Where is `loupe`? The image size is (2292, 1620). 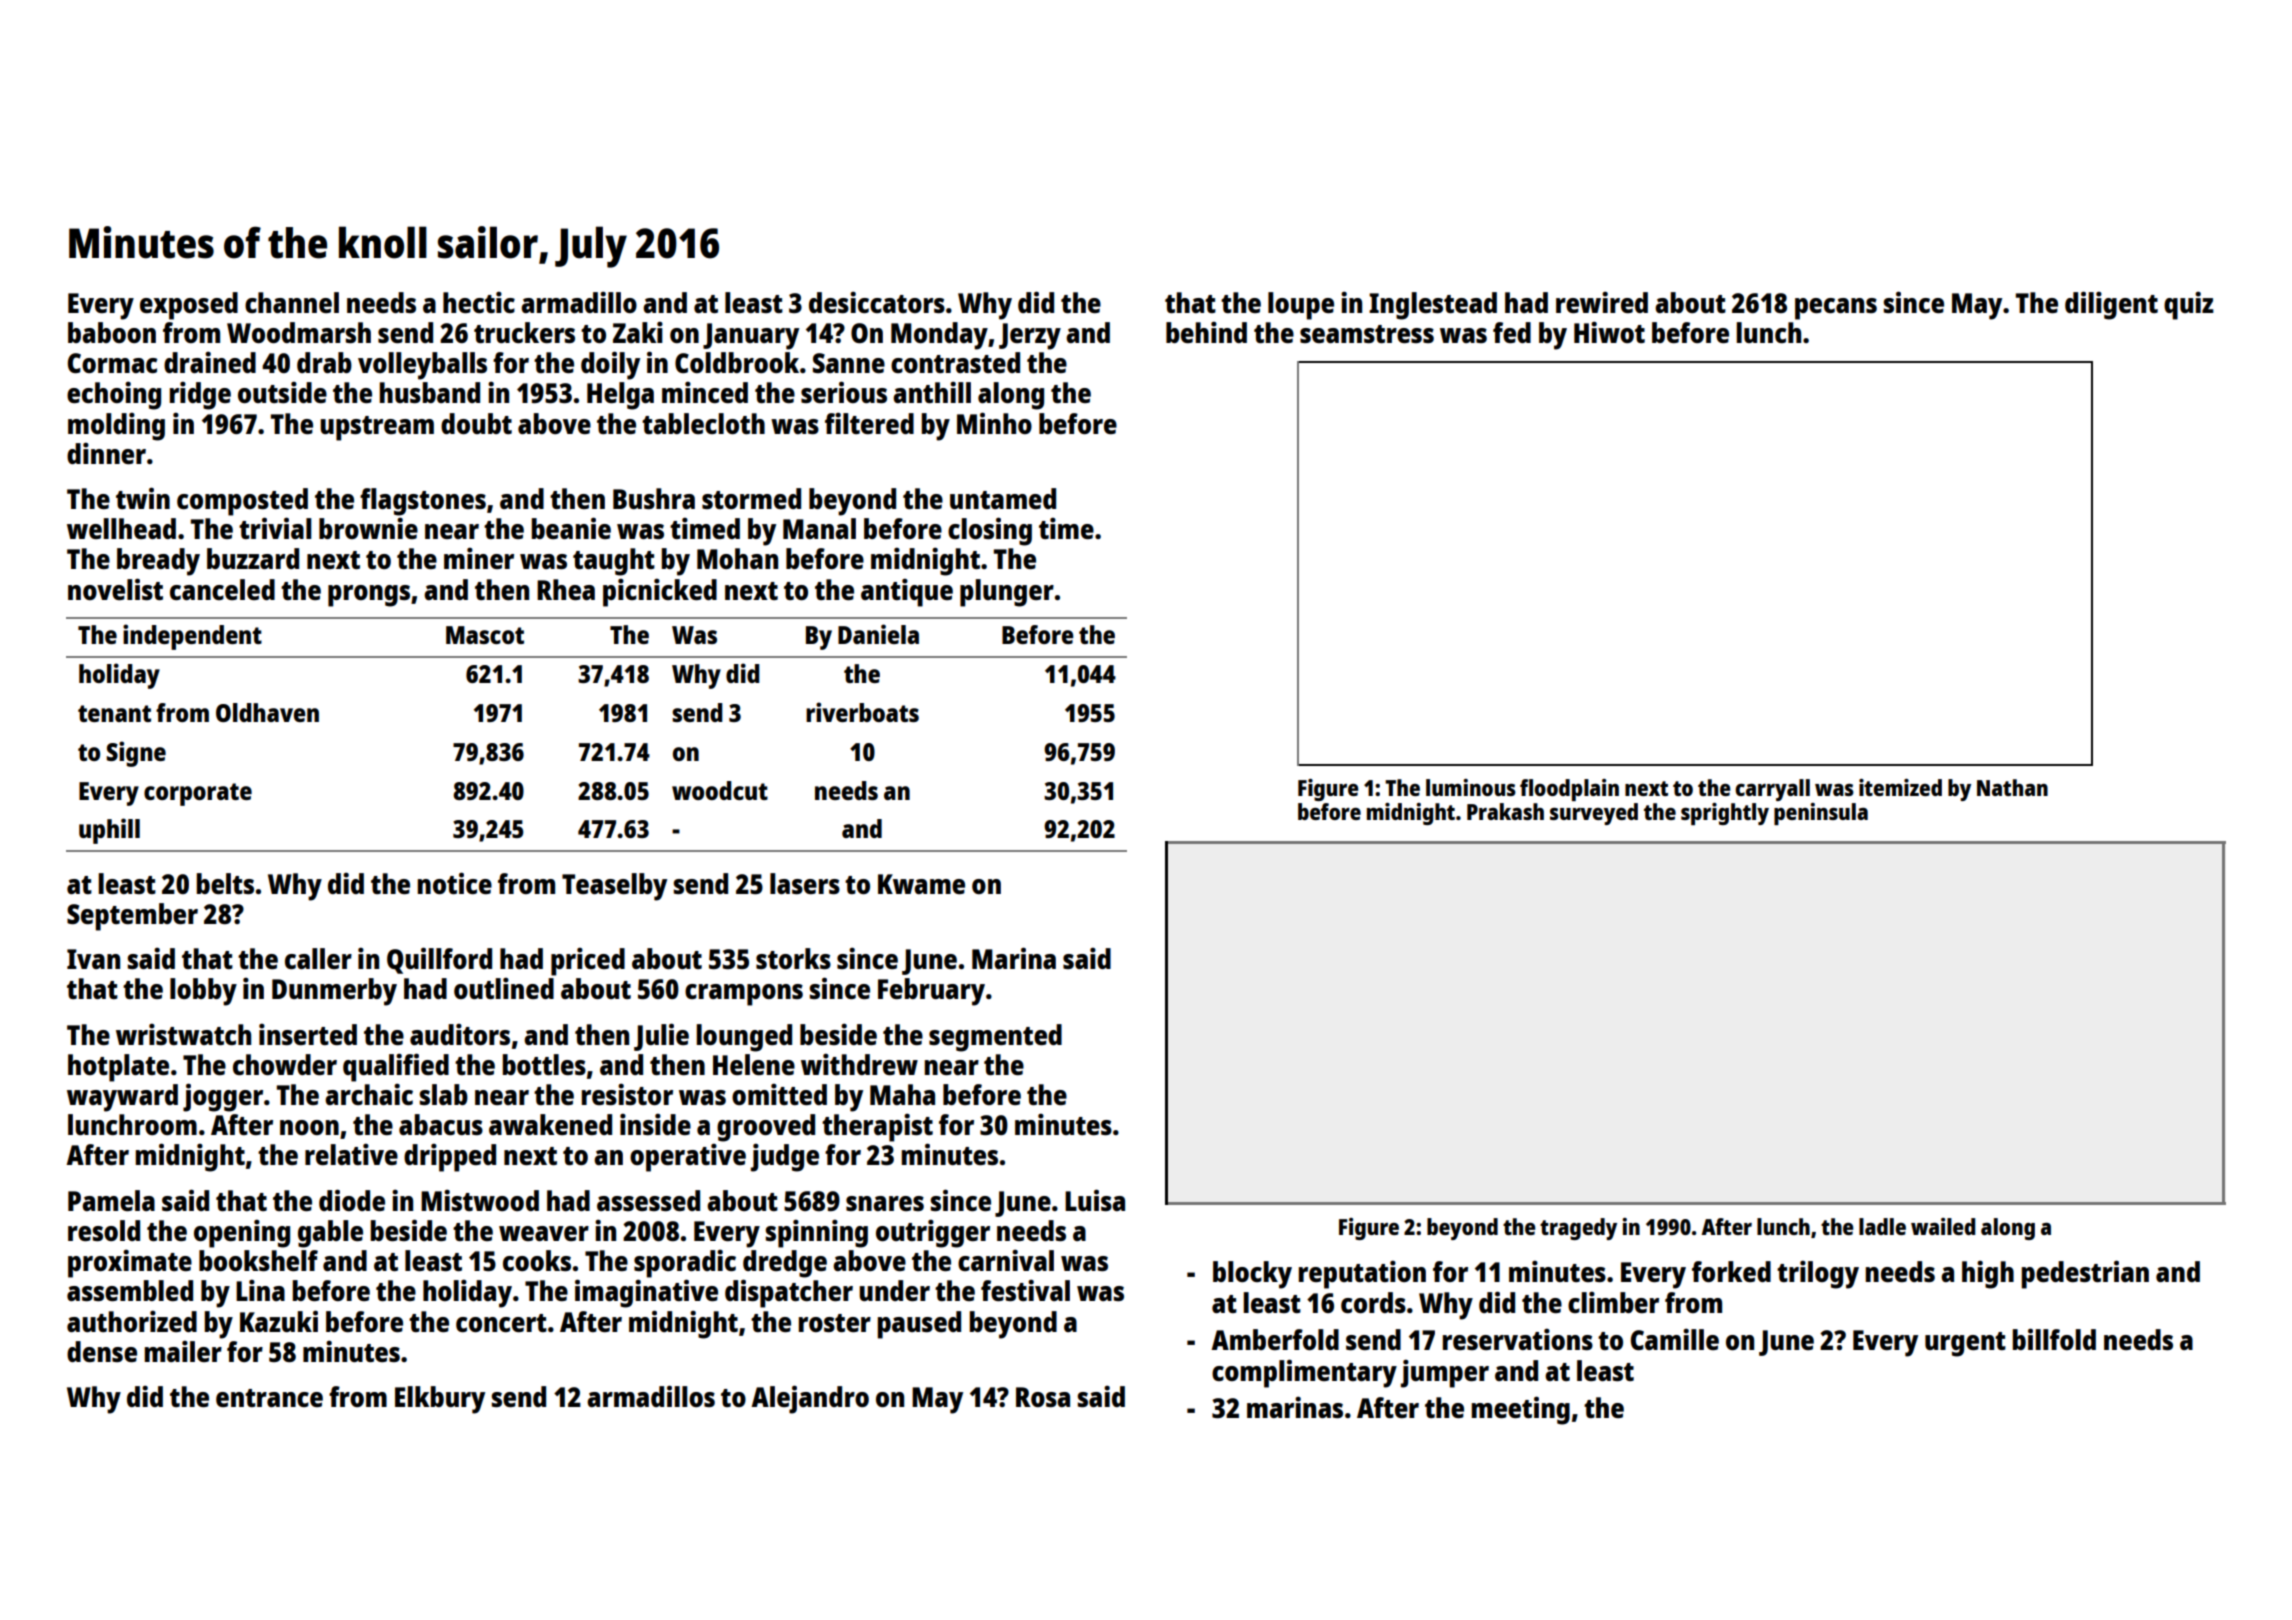
loupe is located at coordinates (1301, 306).
